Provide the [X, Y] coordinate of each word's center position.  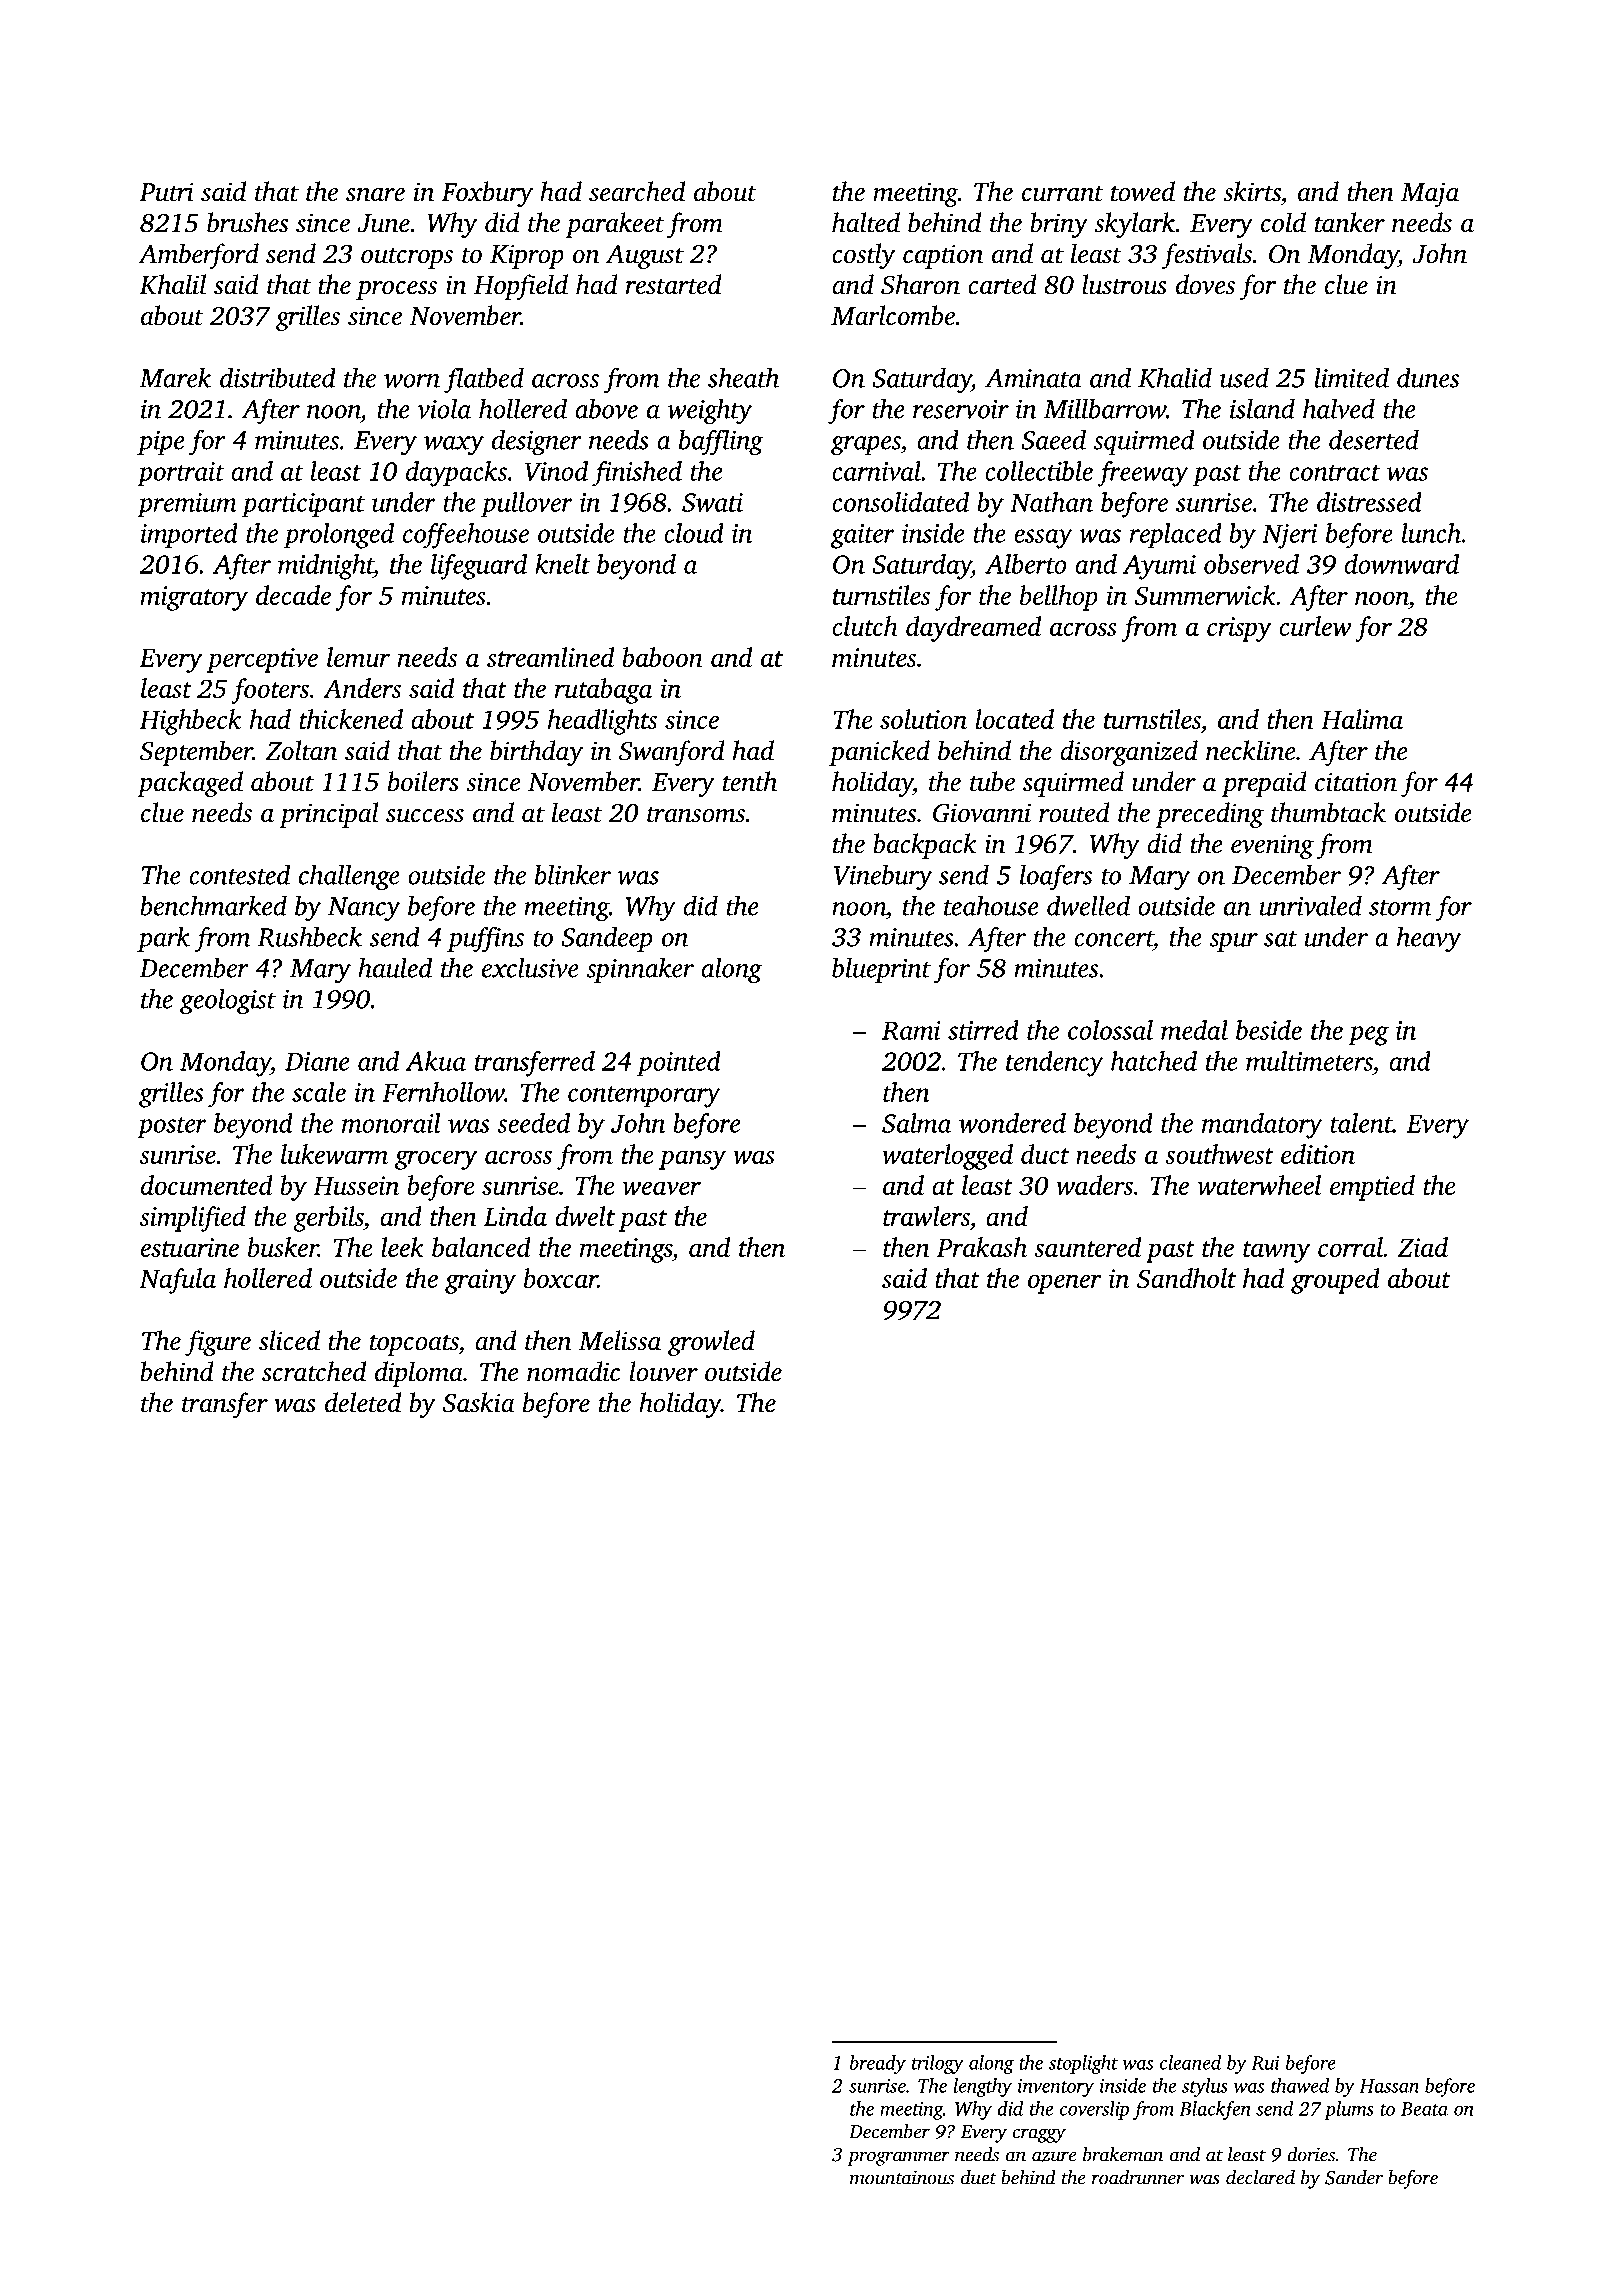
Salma [916, 1123]
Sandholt [1186, 1278]
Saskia [478, 1402]
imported [189, 536]
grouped [1335, 1281]
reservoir [961, 409]
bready [878, 2064]
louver [664, 1371]
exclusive [530, 967]
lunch [1431, 533]
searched [637, 191]
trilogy [938, 2064]
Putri [166, 192]
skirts [1252, 191]
